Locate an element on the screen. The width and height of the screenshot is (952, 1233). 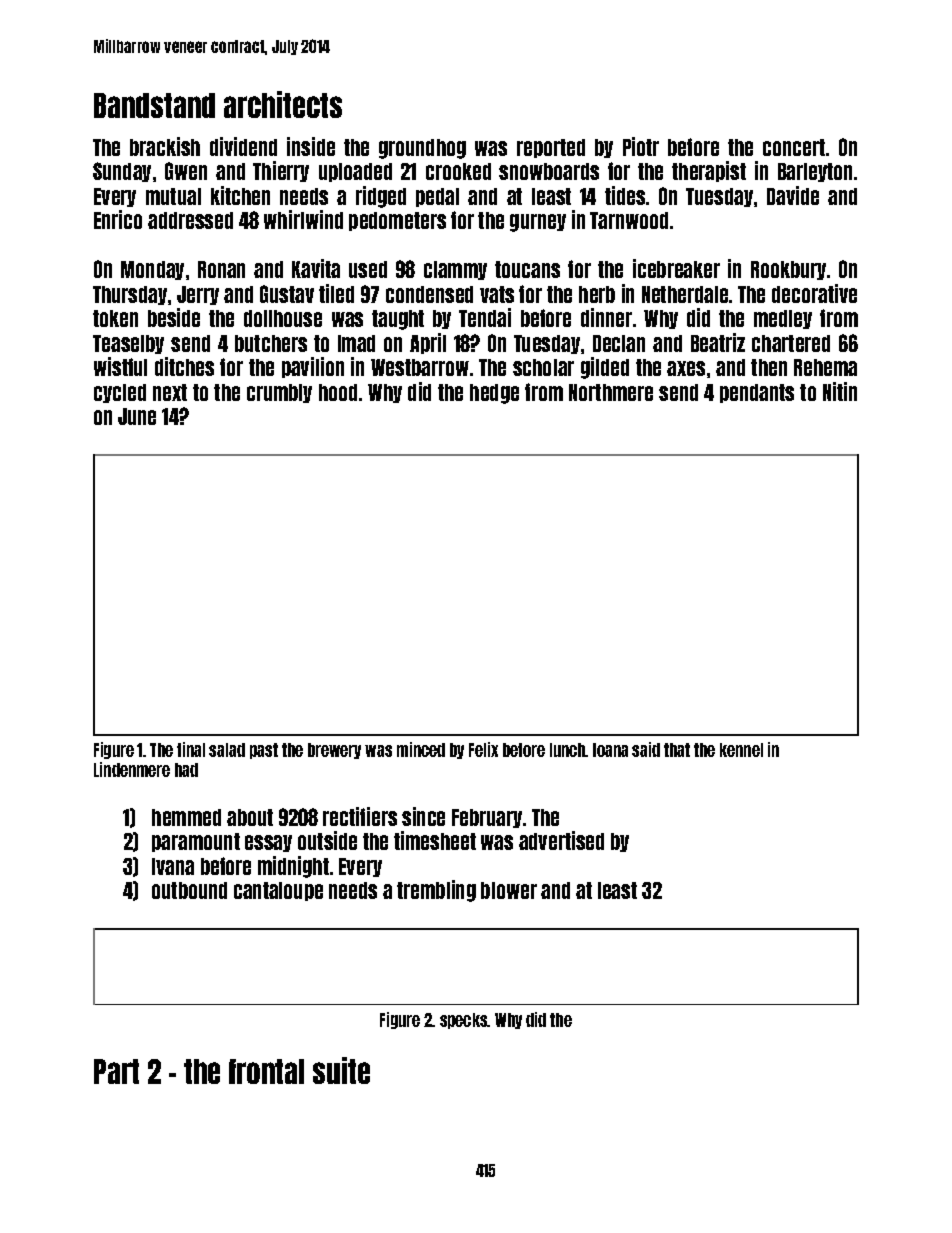
beside is located at coordinates (174, 317).
